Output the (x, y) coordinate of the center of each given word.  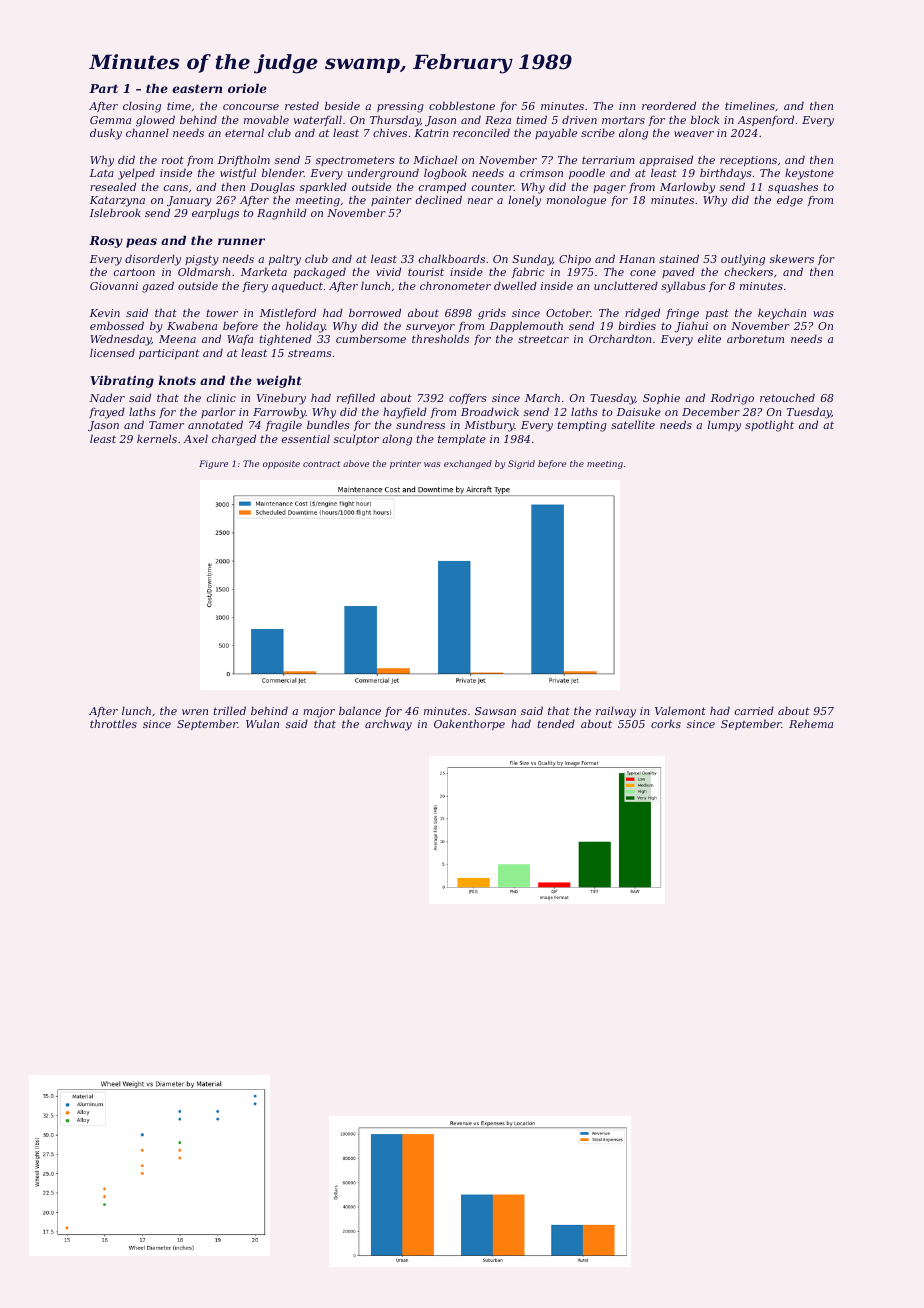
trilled (230, 710)
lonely (525, 201)
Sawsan (495, 711)
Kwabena (192, 325)
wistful (238, 173)
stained (679, 258)
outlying (743, 260)
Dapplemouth (526, 326)
